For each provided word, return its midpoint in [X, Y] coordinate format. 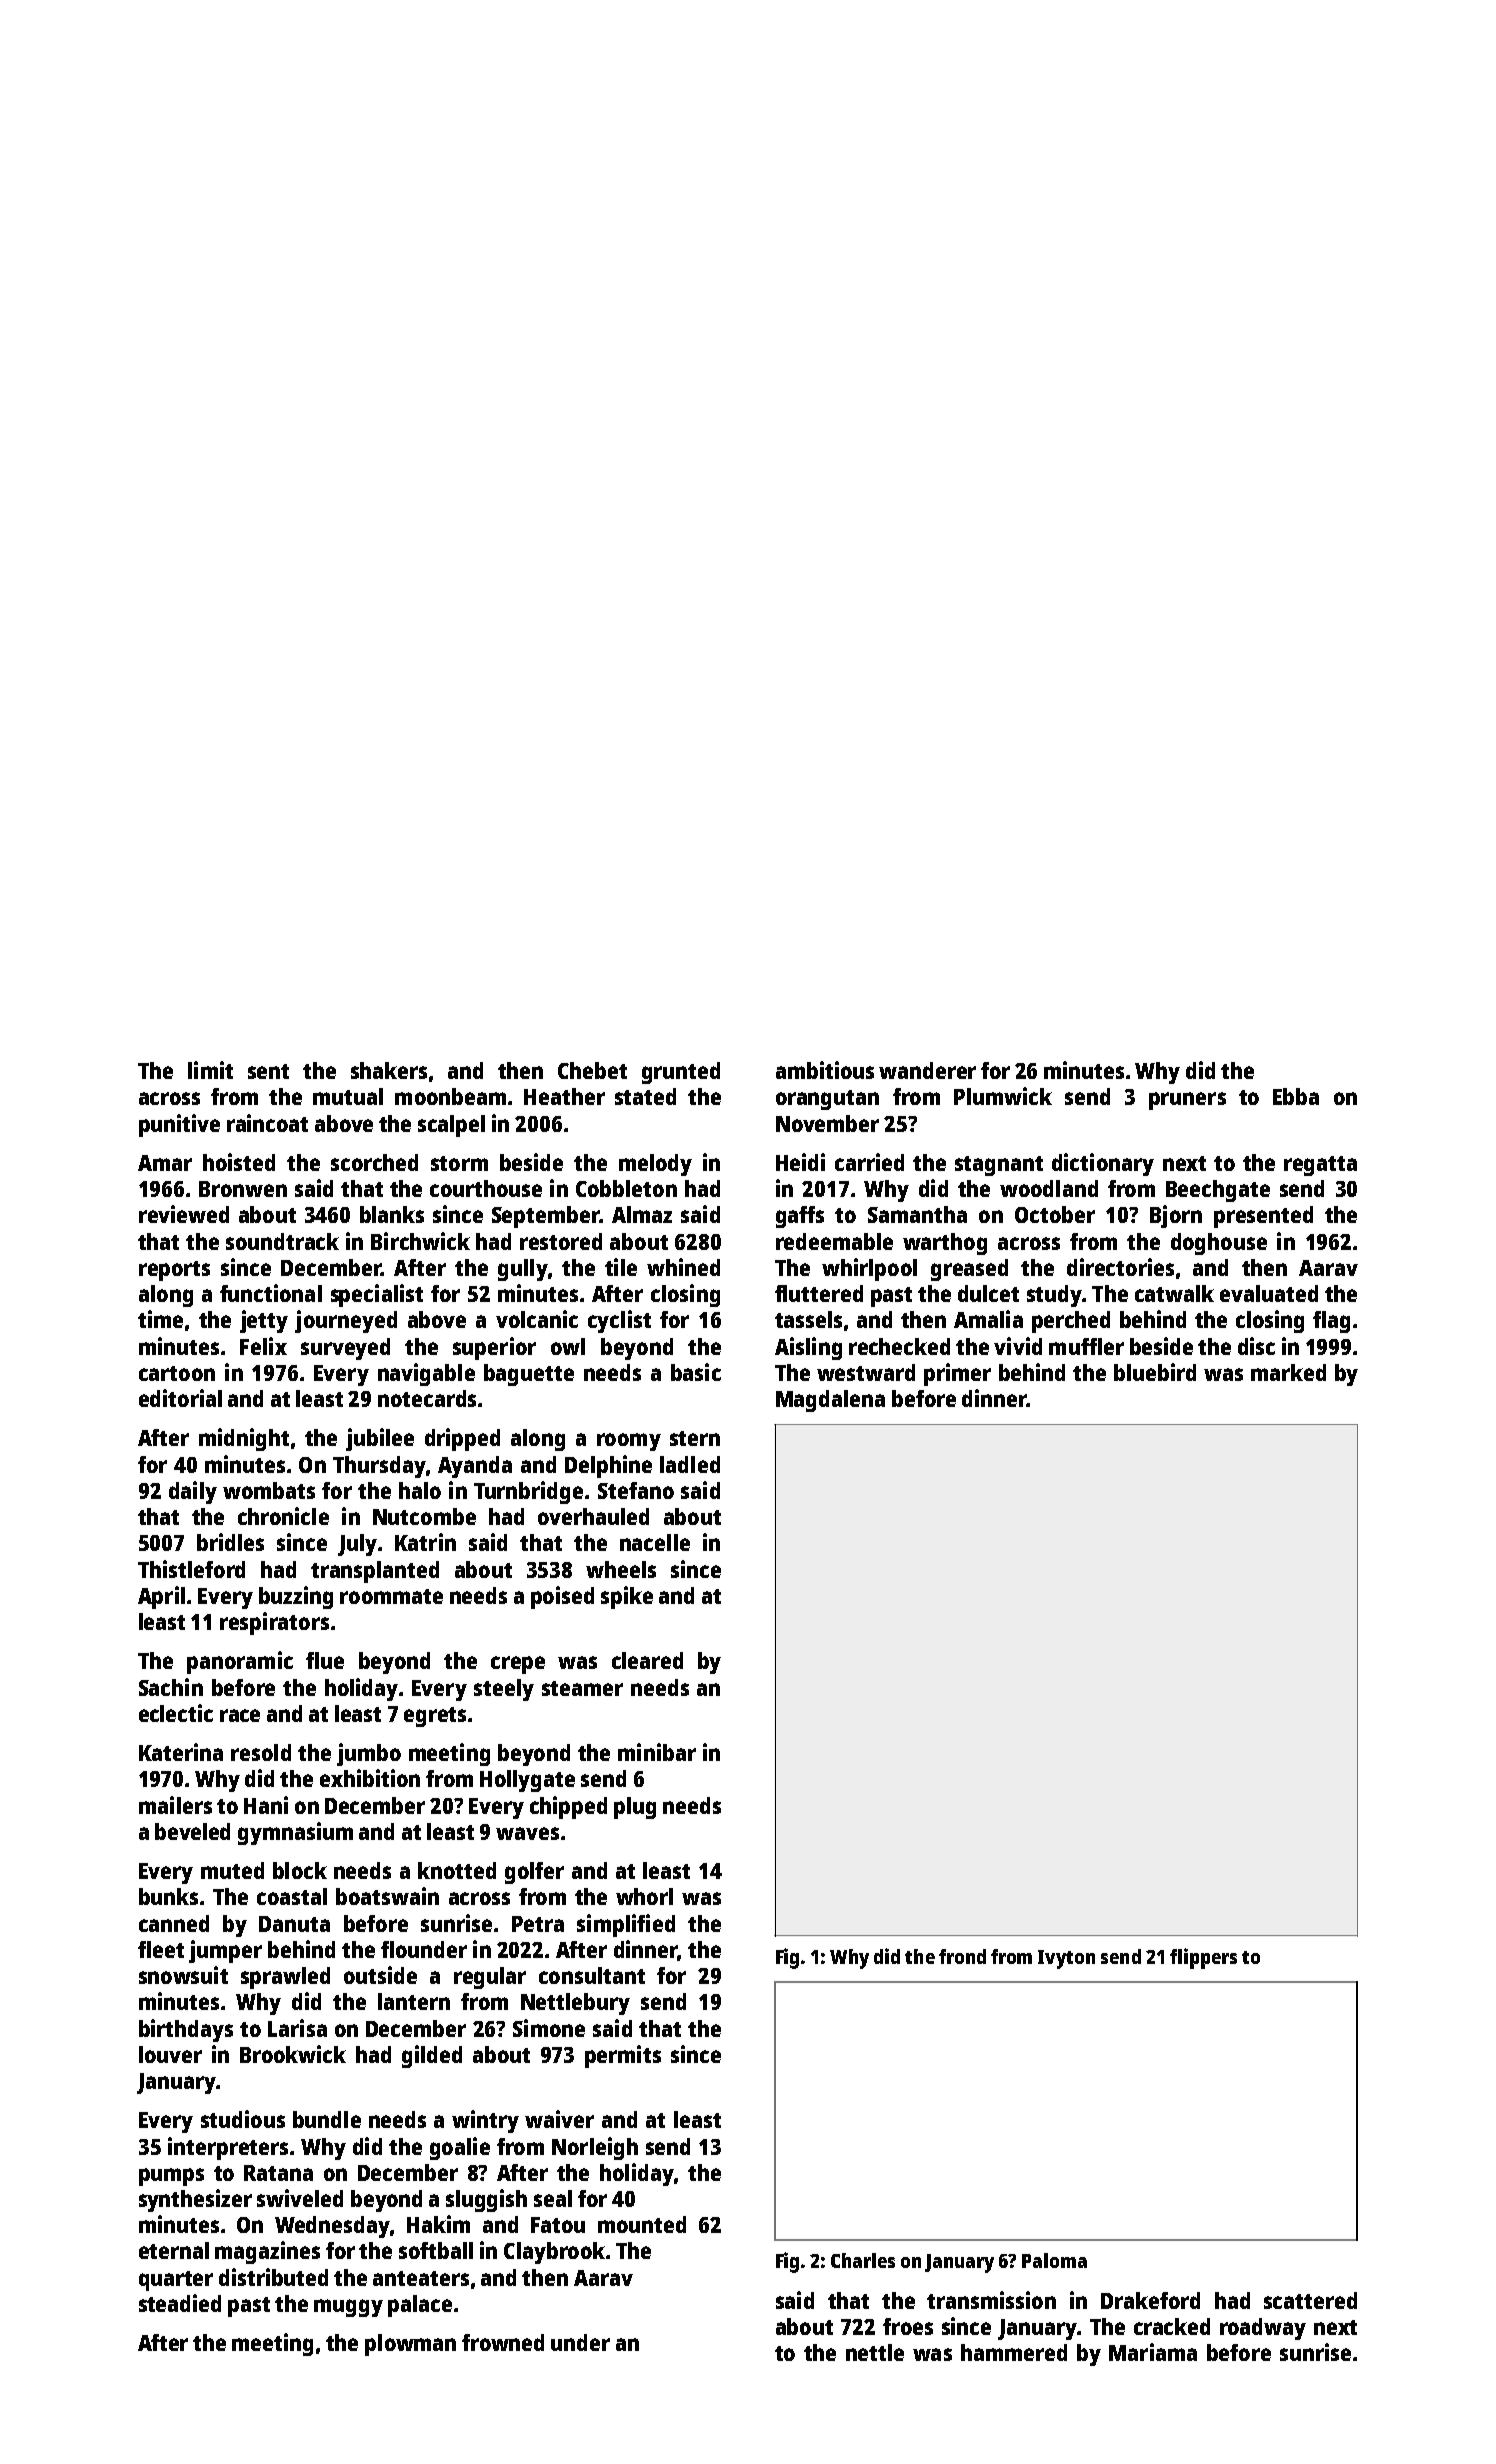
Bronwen [243, 1189]
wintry [485, 2121]
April [161, 1597]
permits [623, 2056]
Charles [863, 2260]
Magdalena [830, 1401]
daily [193, 1492]
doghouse [1219, 1244]
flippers [1203, 1958]
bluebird [1155, 1372]
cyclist [619, 1321]
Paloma [1054, 2260]
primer [957, 1374]
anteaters [421, 2278]
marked [1288, 1372]
